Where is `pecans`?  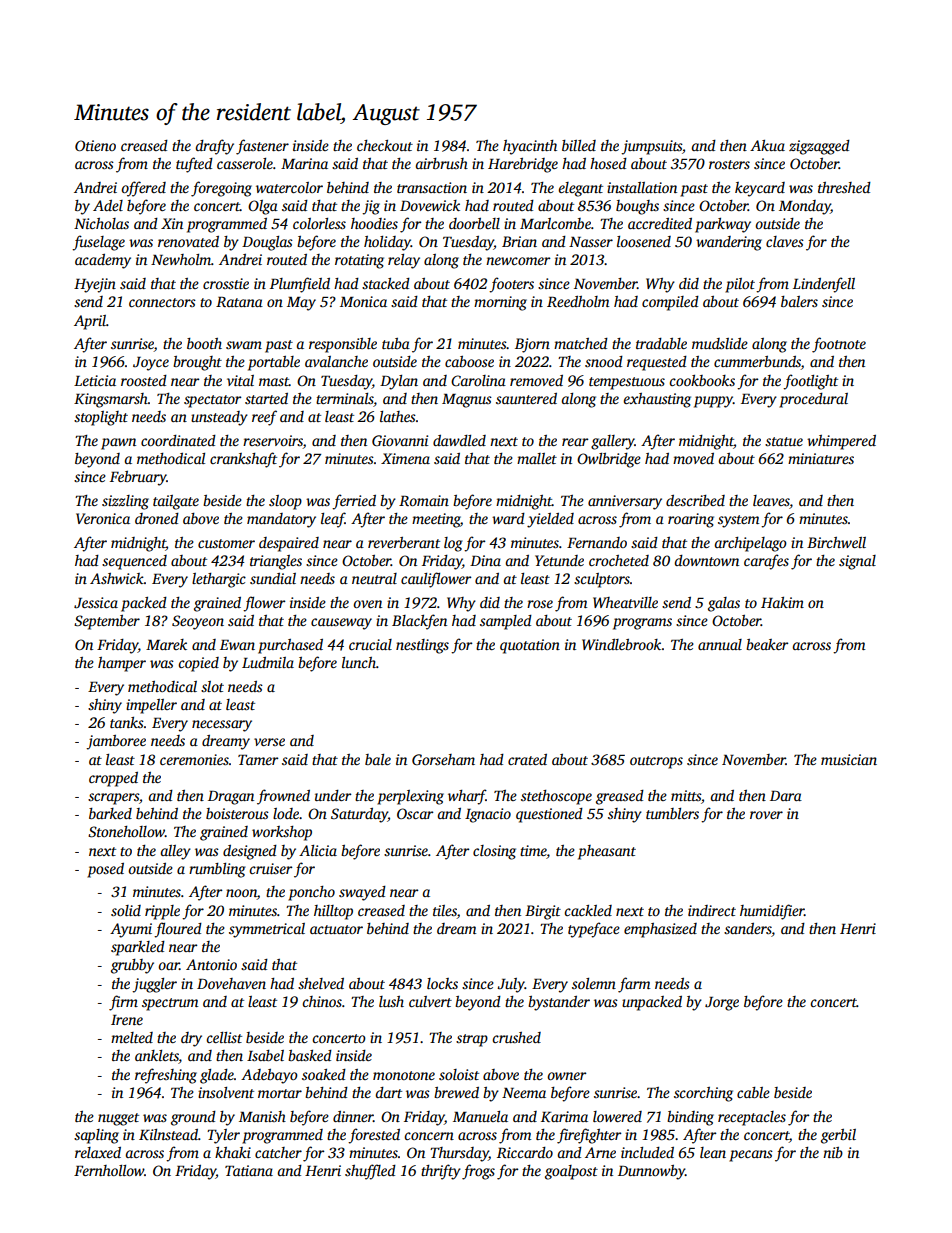
pecans is located at coordinates (751, 1156).
